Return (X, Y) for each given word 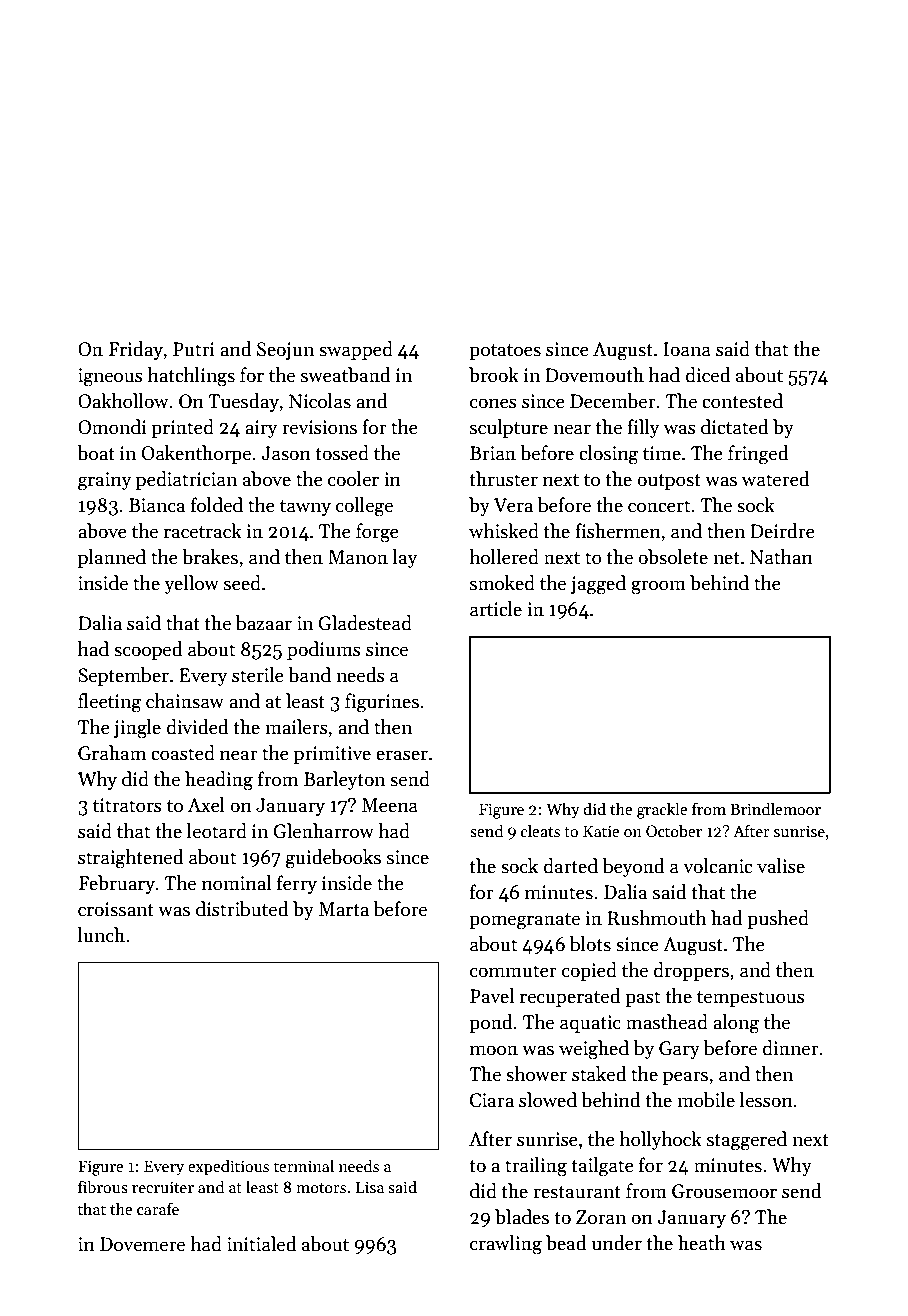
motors (321, 1188)
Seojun (285, 351)
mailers (296, 727)
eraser (402, 755)
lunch (101, 935)
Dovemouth (594, 375)
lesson (766, 1100)
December (613, 401)
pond (490, 1023)
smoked (502, 583)
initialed (261, 1244)
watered (775, 479)
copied (589, 971)
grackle (662, 810)
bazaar (264, 623)
